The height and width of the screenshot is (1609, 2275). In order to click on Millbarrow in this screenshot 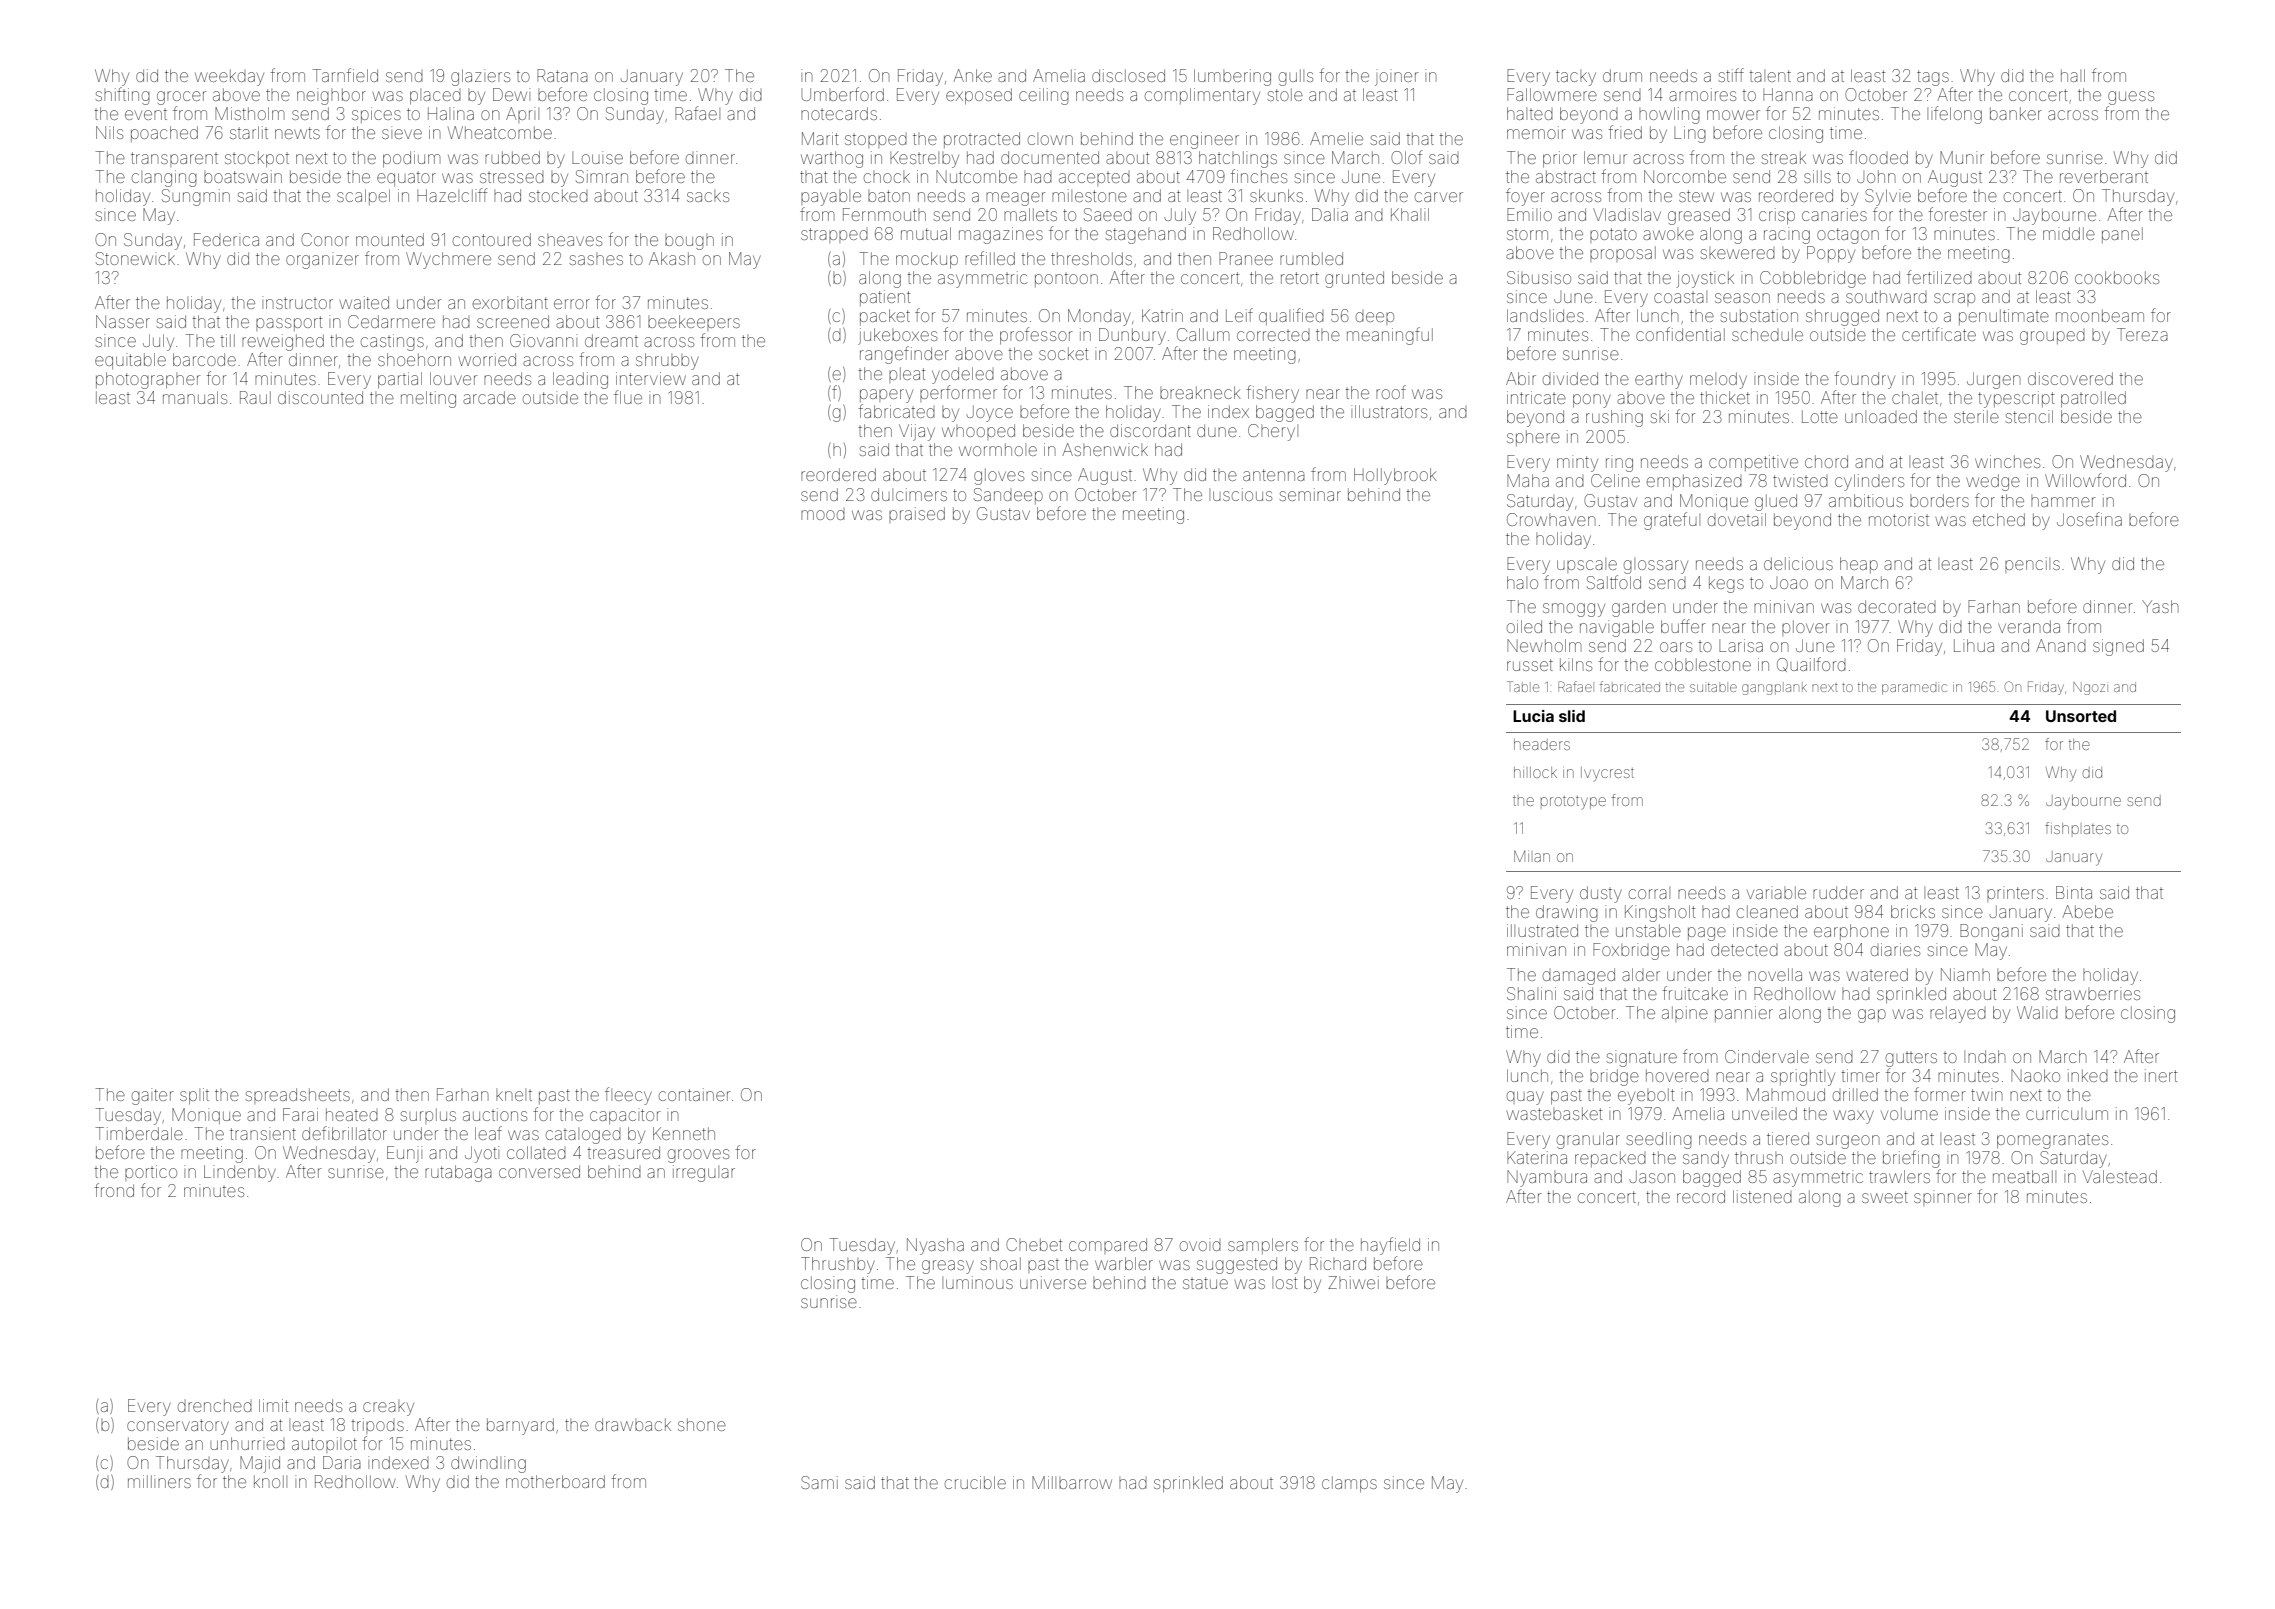, I will do `click(1072, 1482)`.
